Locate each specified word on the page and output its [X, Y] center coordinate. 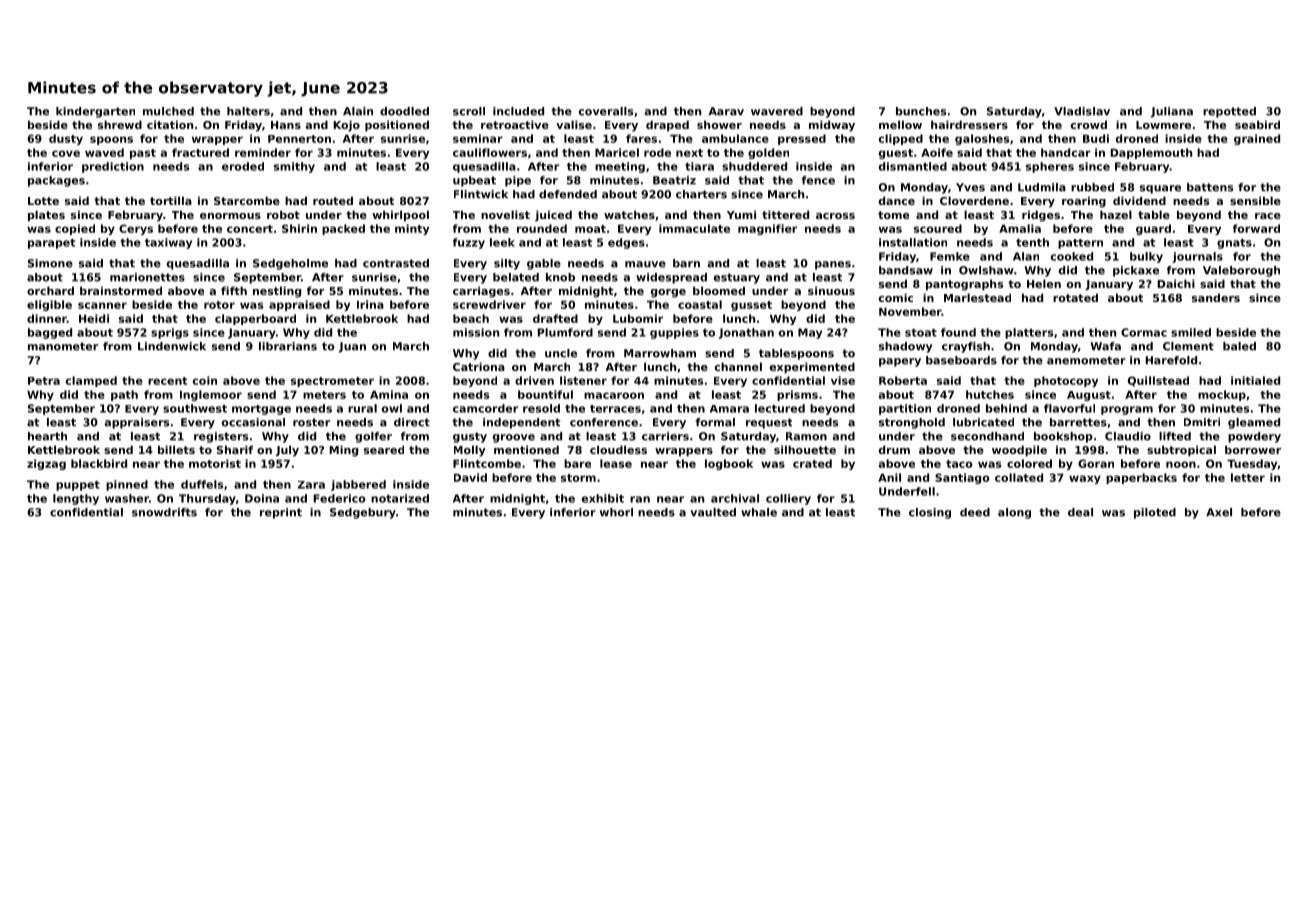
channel [738, 366]
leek [502, 242]
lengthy [76, 499]
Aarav [726, 111]
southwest [195, 408]
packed [343, 229]
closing [930, 513]
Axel [1219, 512]
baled [1239, 346]
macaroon [614, 395]
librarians [288, 346]
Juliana [1172, 112]
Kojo [347, 126]
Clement [1188, 346]
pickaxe [1136, 271]
